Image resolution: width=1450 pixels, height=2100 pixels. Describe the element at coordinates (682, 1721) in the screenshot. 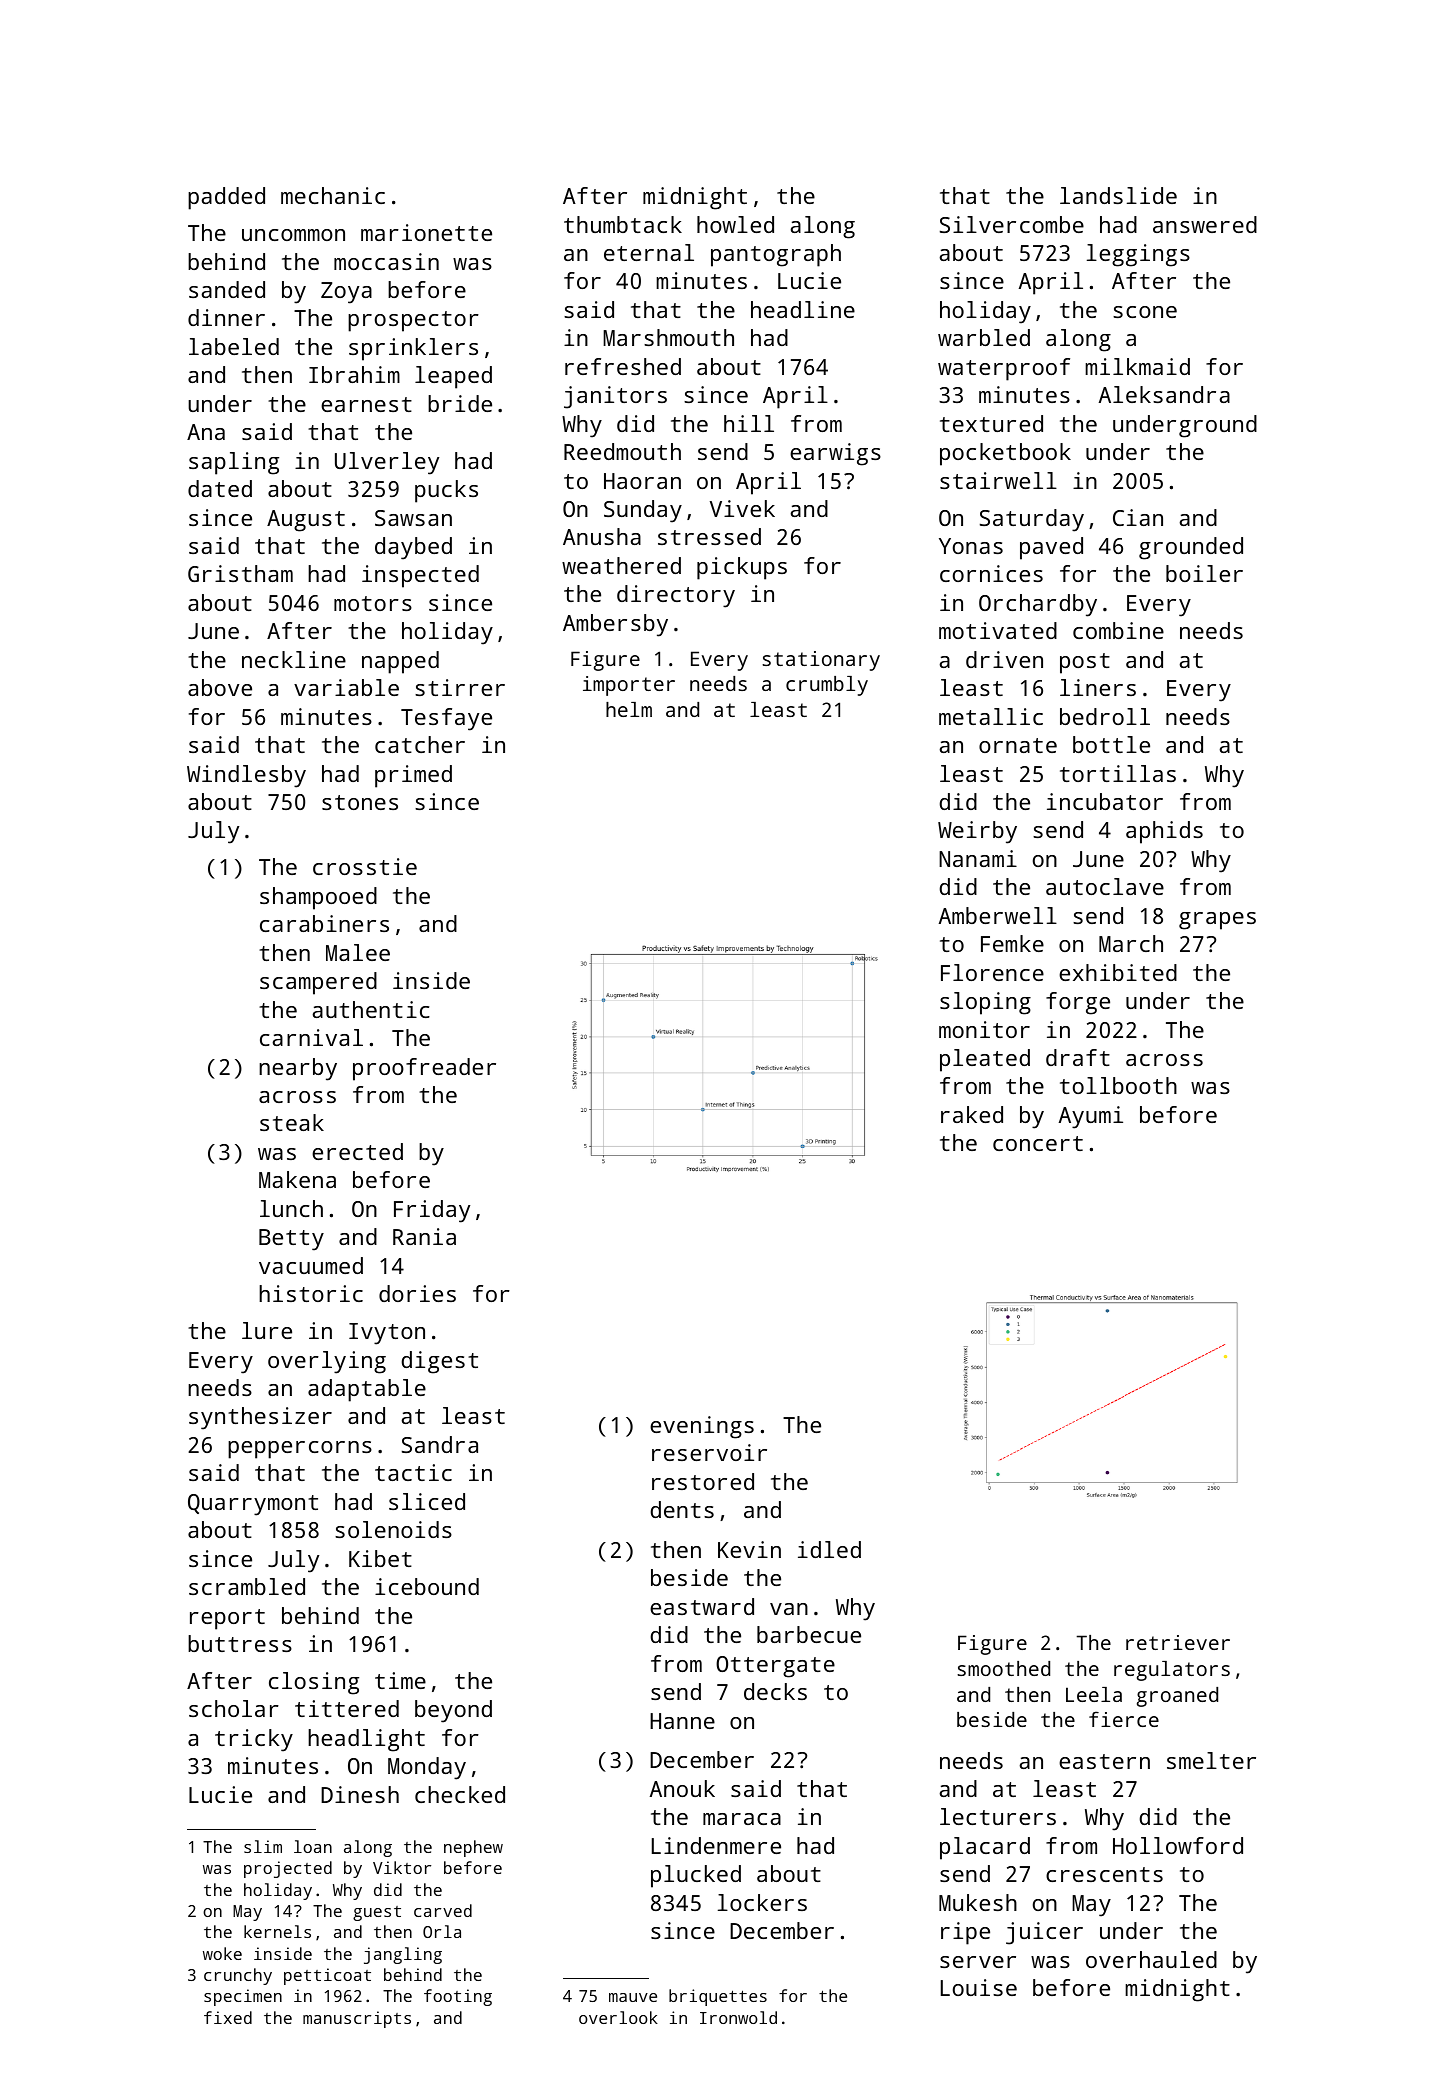

I see `Hanne` at that location.
